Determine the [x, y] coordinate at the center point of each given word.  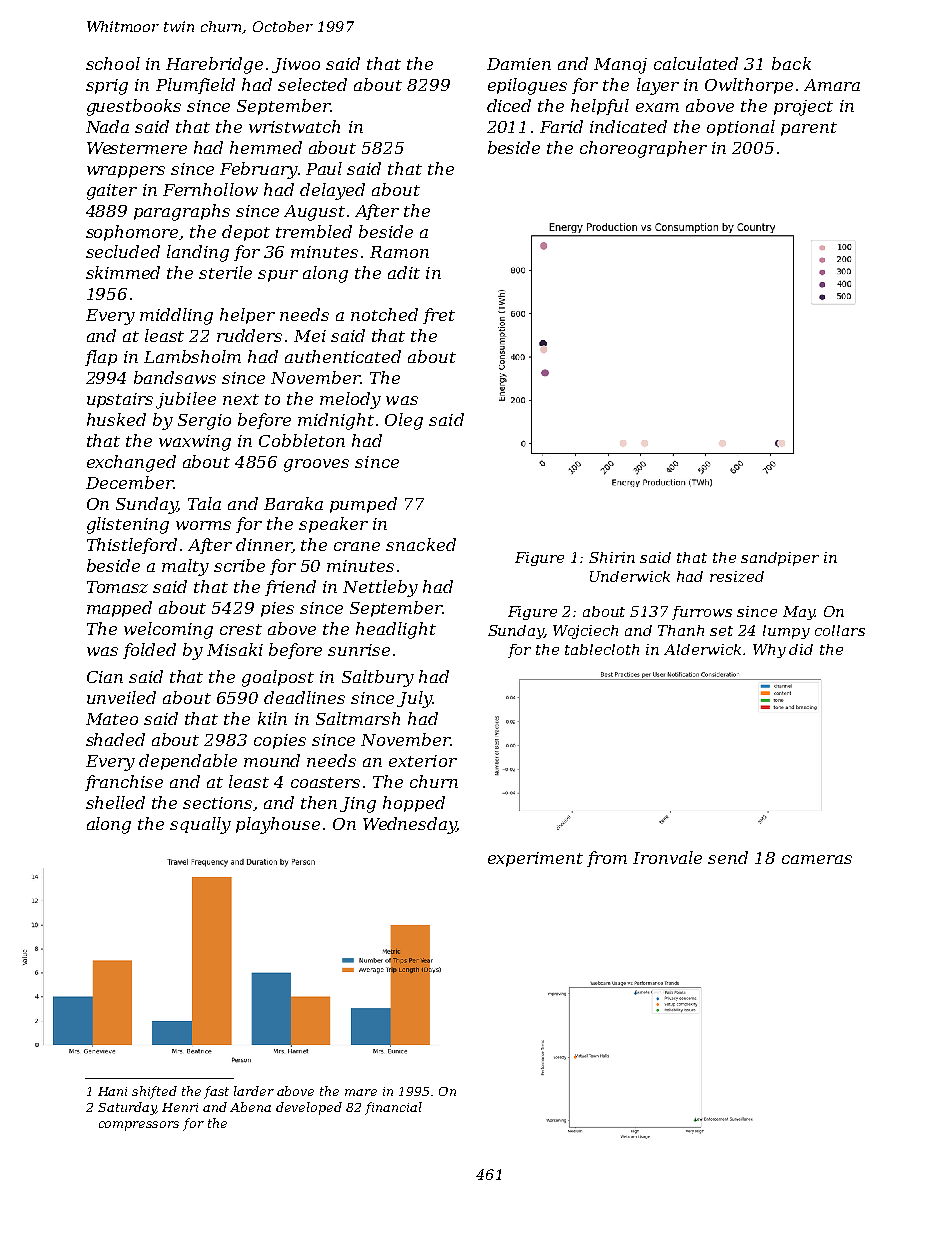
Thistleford [132, 546]
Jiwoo [296, 65]
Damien [519, 64]
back [791, 63]
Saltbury [378, 678]
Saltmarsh [358, 718]
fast [216, 1092]
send [728, 857]
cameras [817, 859]
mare [361, 1092]
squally [200, 825]
